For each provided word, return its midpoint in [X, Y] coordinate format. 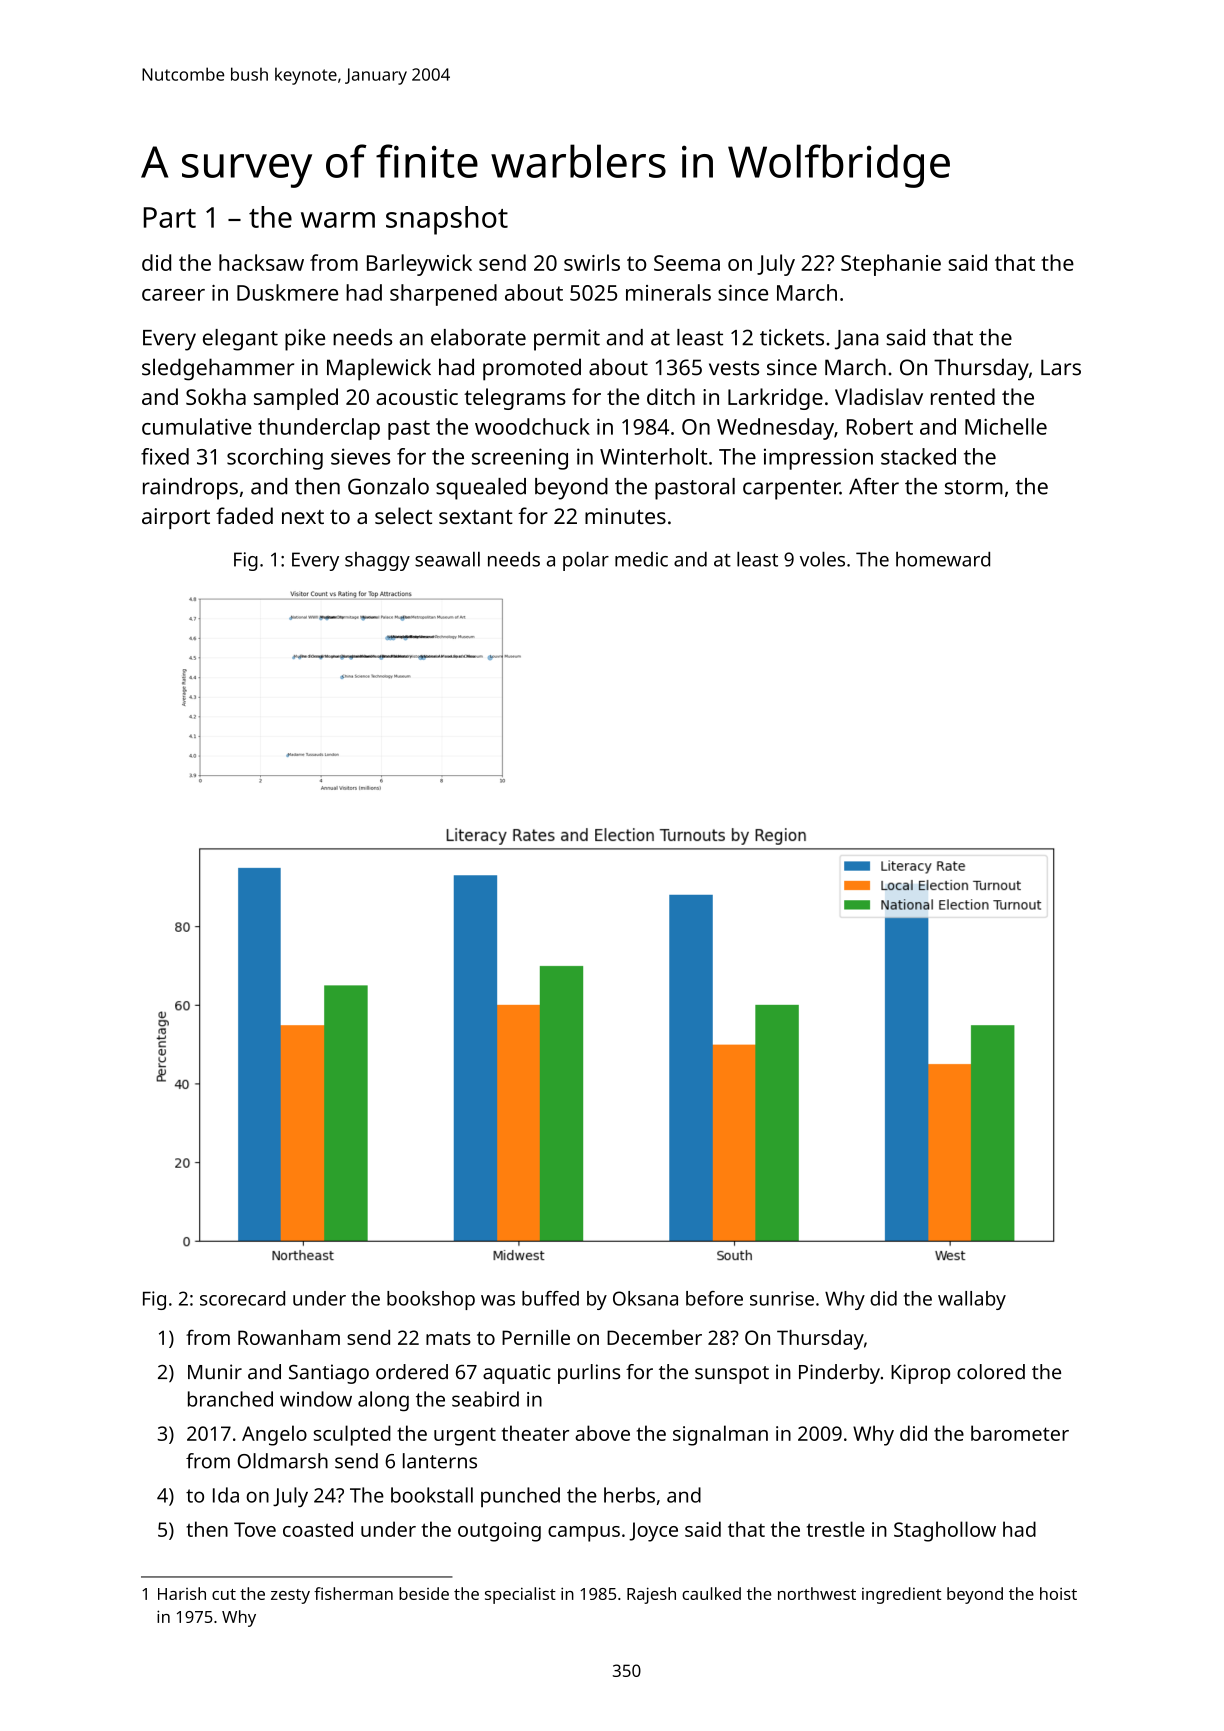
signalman [720, 1435]
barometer [1020, 1433]
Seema [687, 263]
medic [641, 559]
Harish [182, 1593]
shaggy [377, 561]
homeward [943, 559]
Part [170, 217]
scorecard [242, 1298]
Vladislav [879, 396]
